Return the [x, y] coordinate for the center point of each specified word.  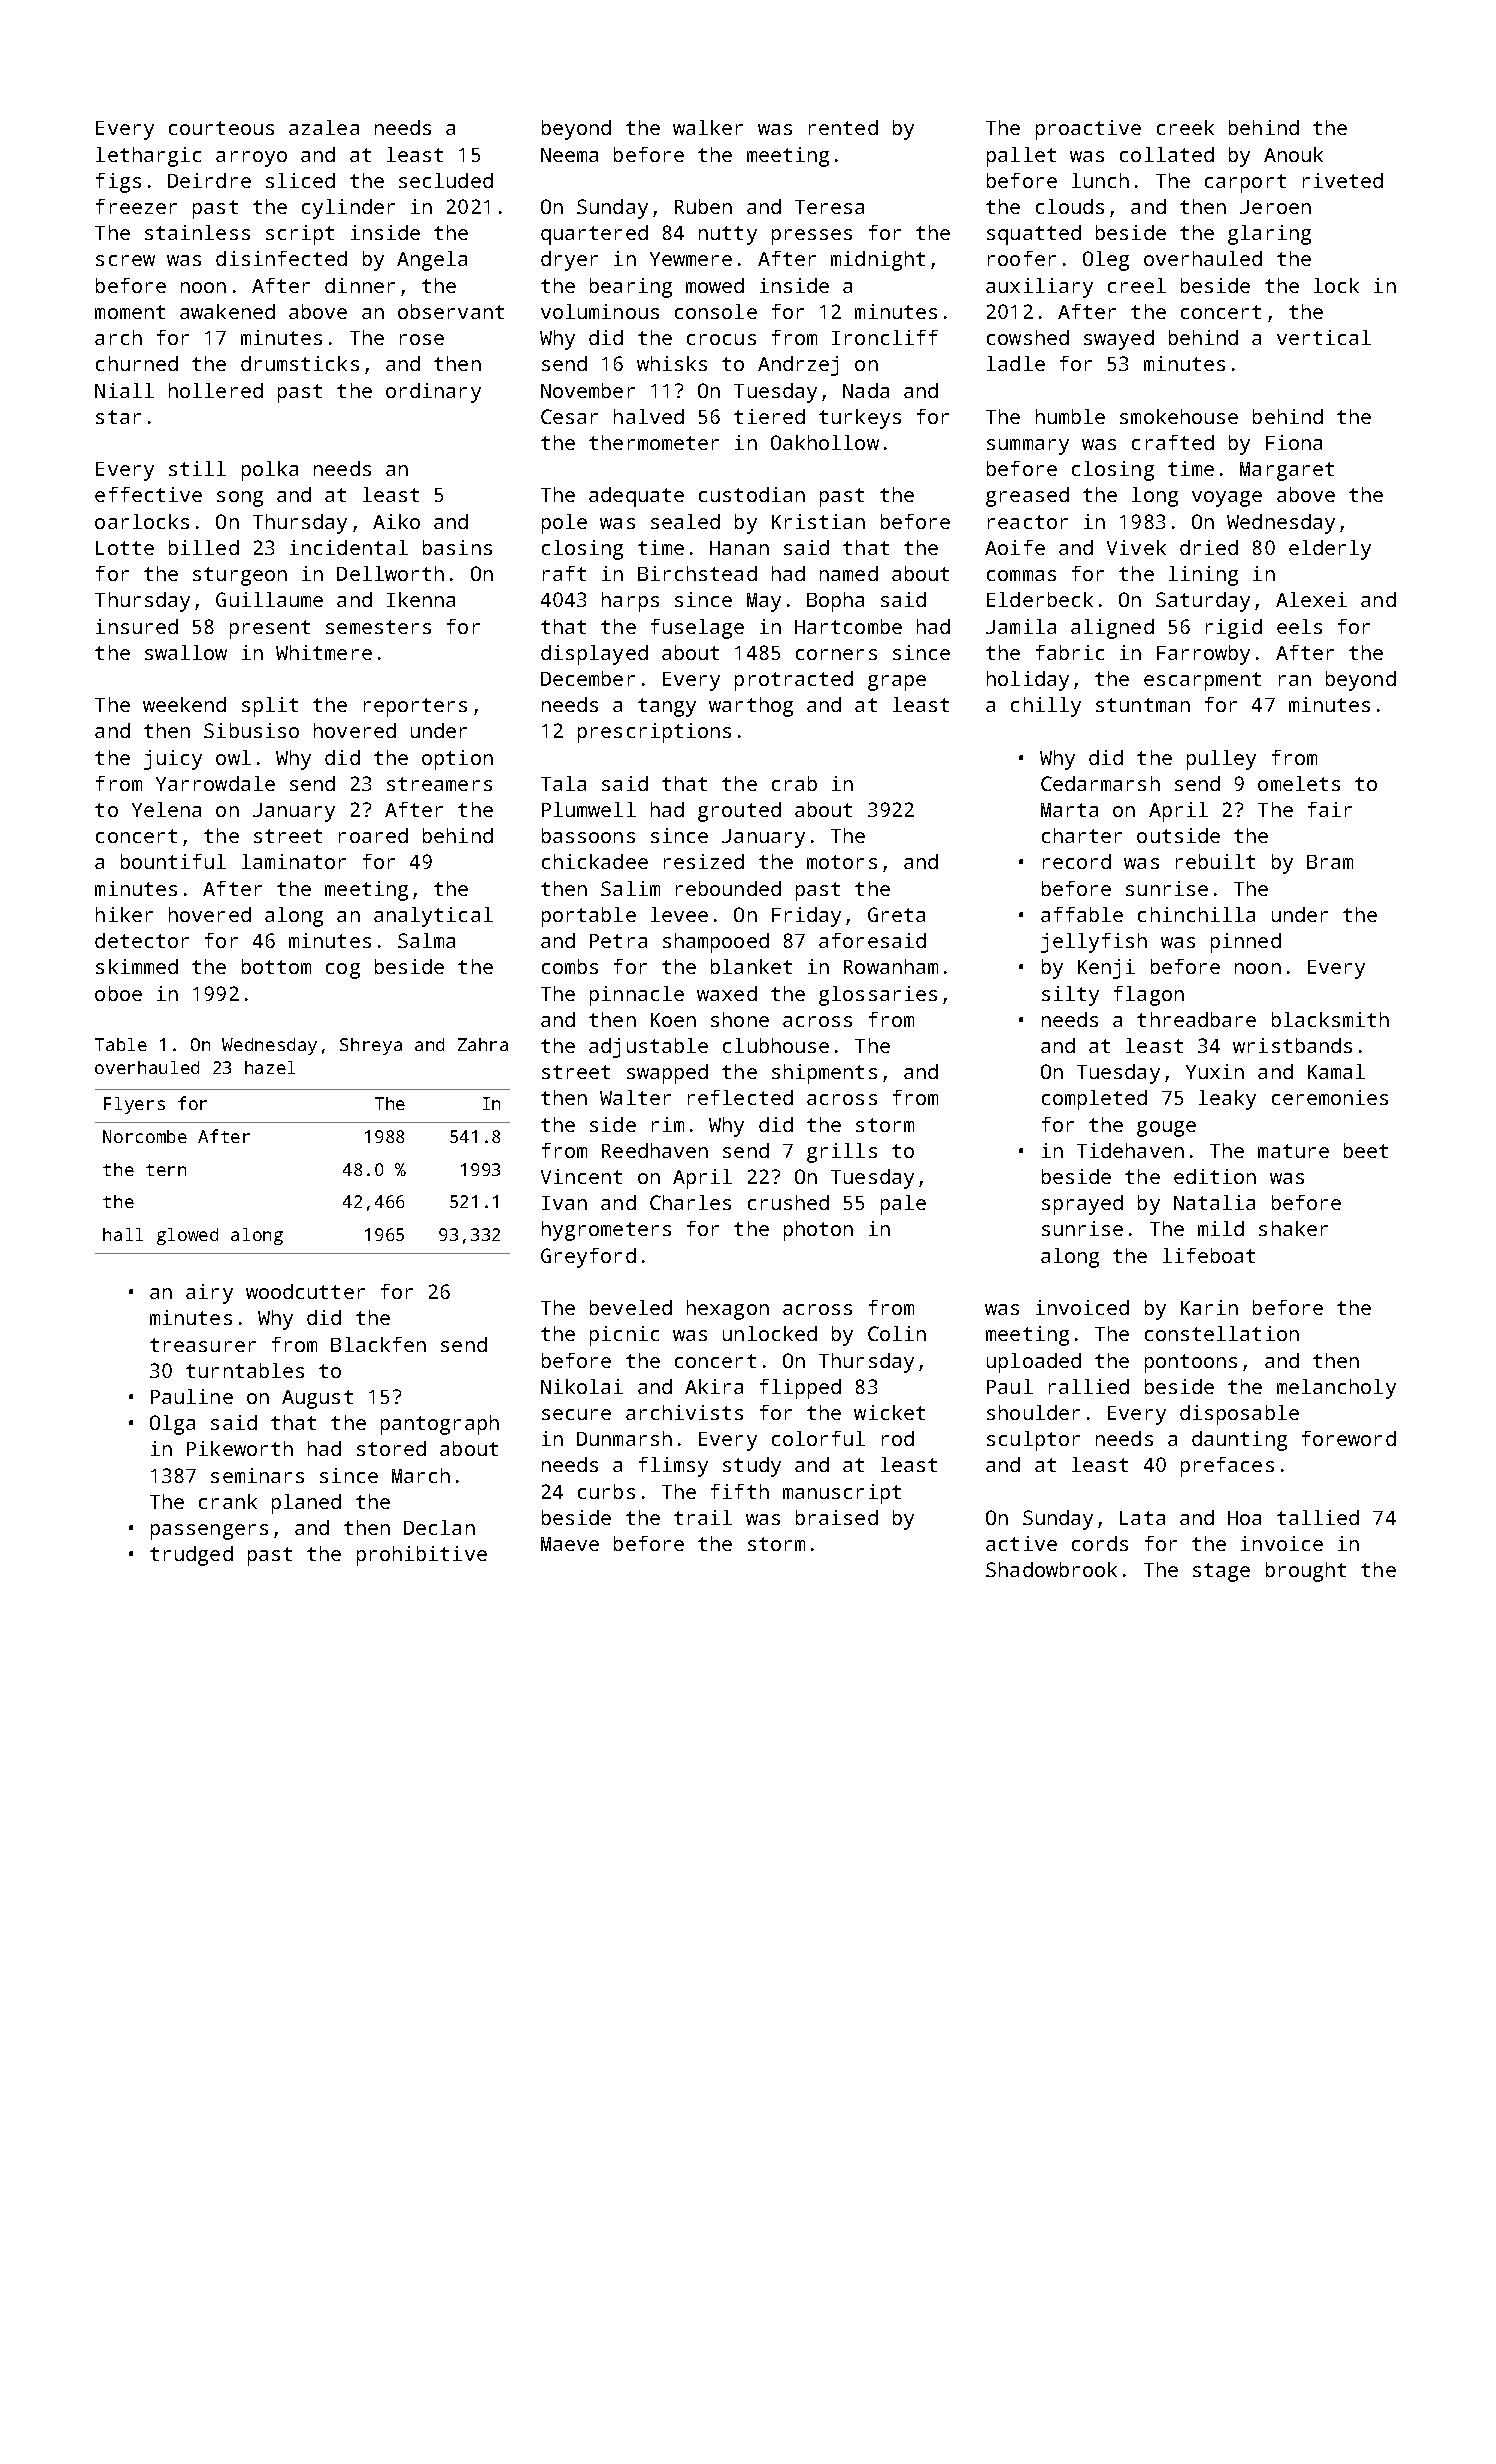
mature [1293, 1151]
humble [1070, 416]
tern [166, 1170]
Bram [1330, 862]
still [197, 468]
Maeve [570, 1544]
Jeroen [1275, 207]
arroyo [251, 159]
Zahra [483, 1044]
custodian [752, 494]
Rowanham [891, 966]
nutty [728, 235]
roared [373, 835]
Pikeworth [240, 1448]
